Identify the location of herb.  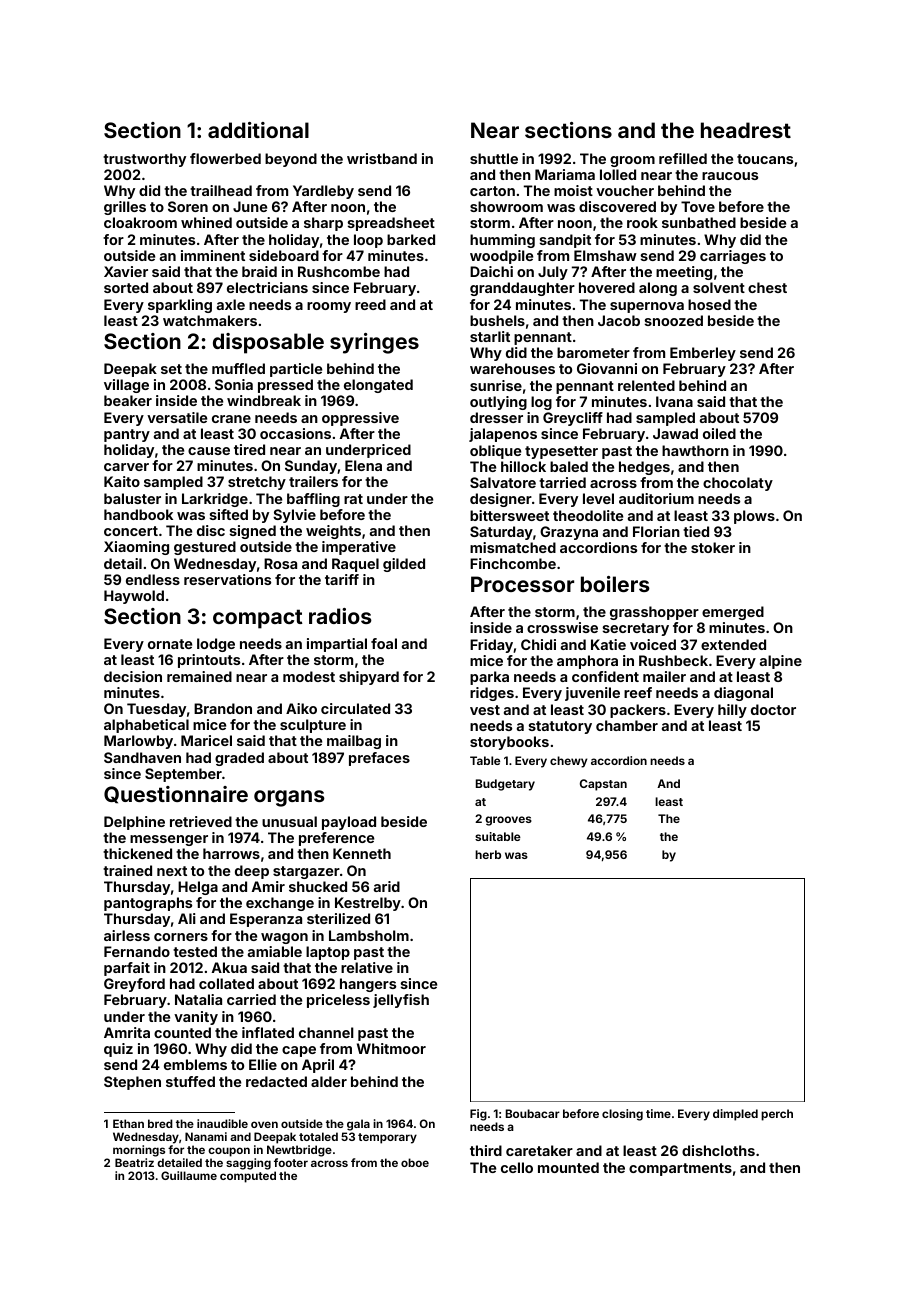
(488, 854).
